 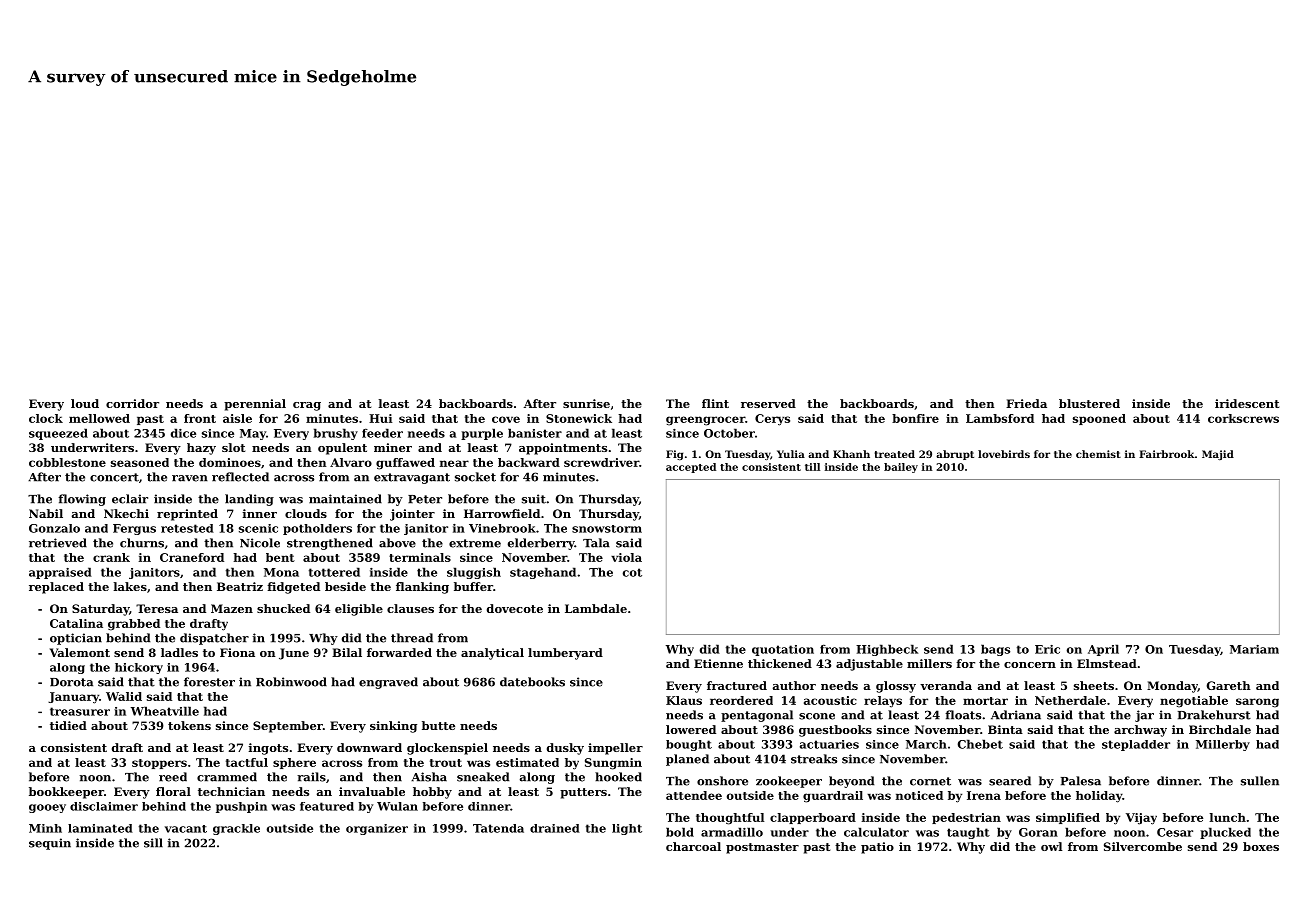 What do you see at coordinates (388, 683) in the screenshot?
I see `engraved` at bounding box center [388, 683].
